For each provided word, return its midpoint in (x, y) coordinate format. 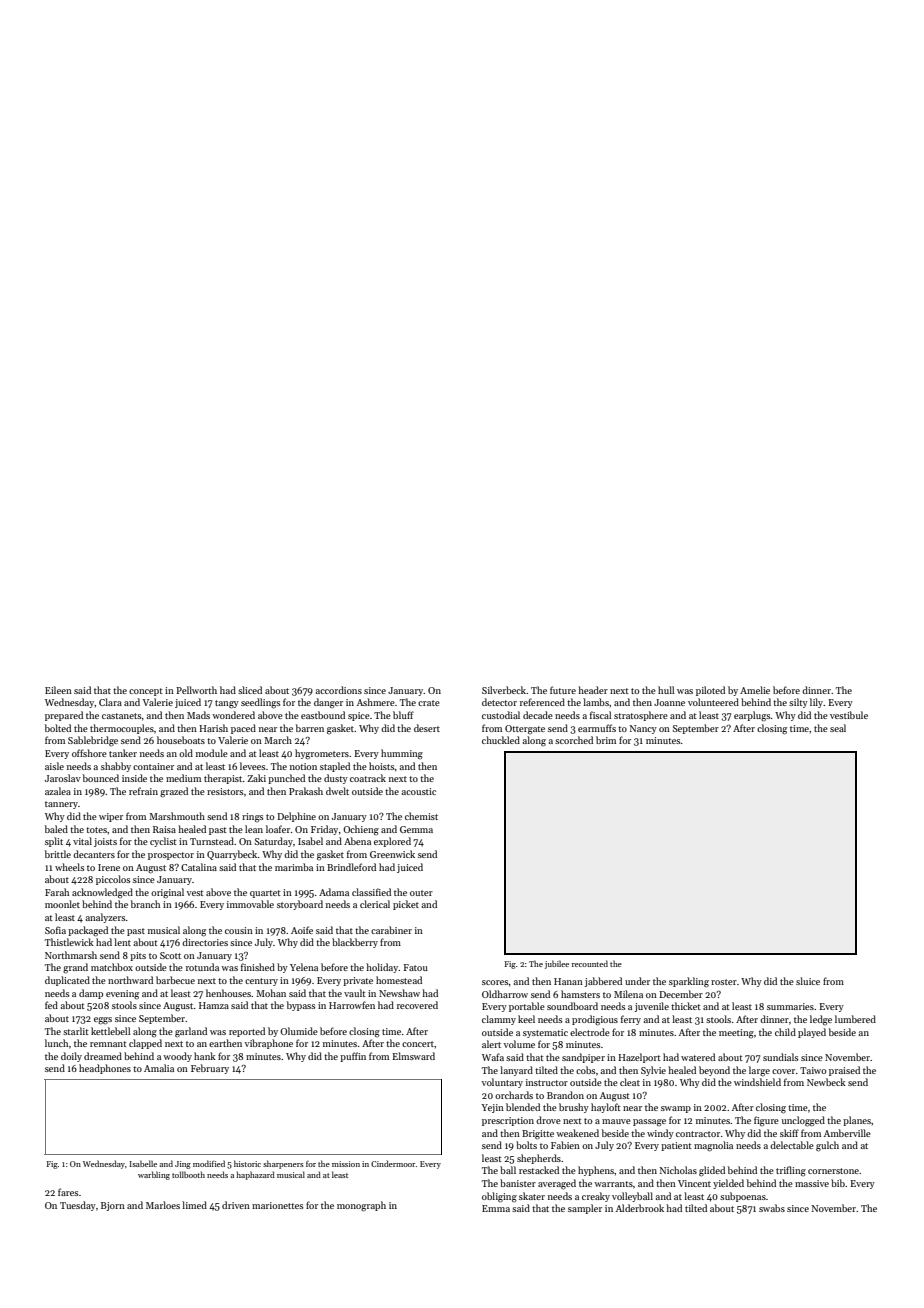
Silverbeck (504, 690)
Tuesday (78, 1206)
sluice (808, 981)
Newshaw (399, 993)
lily (816, 703)
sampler (585, 1209)
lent (122, 942)
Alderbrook (640, 1208)
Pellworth (196, 690)
